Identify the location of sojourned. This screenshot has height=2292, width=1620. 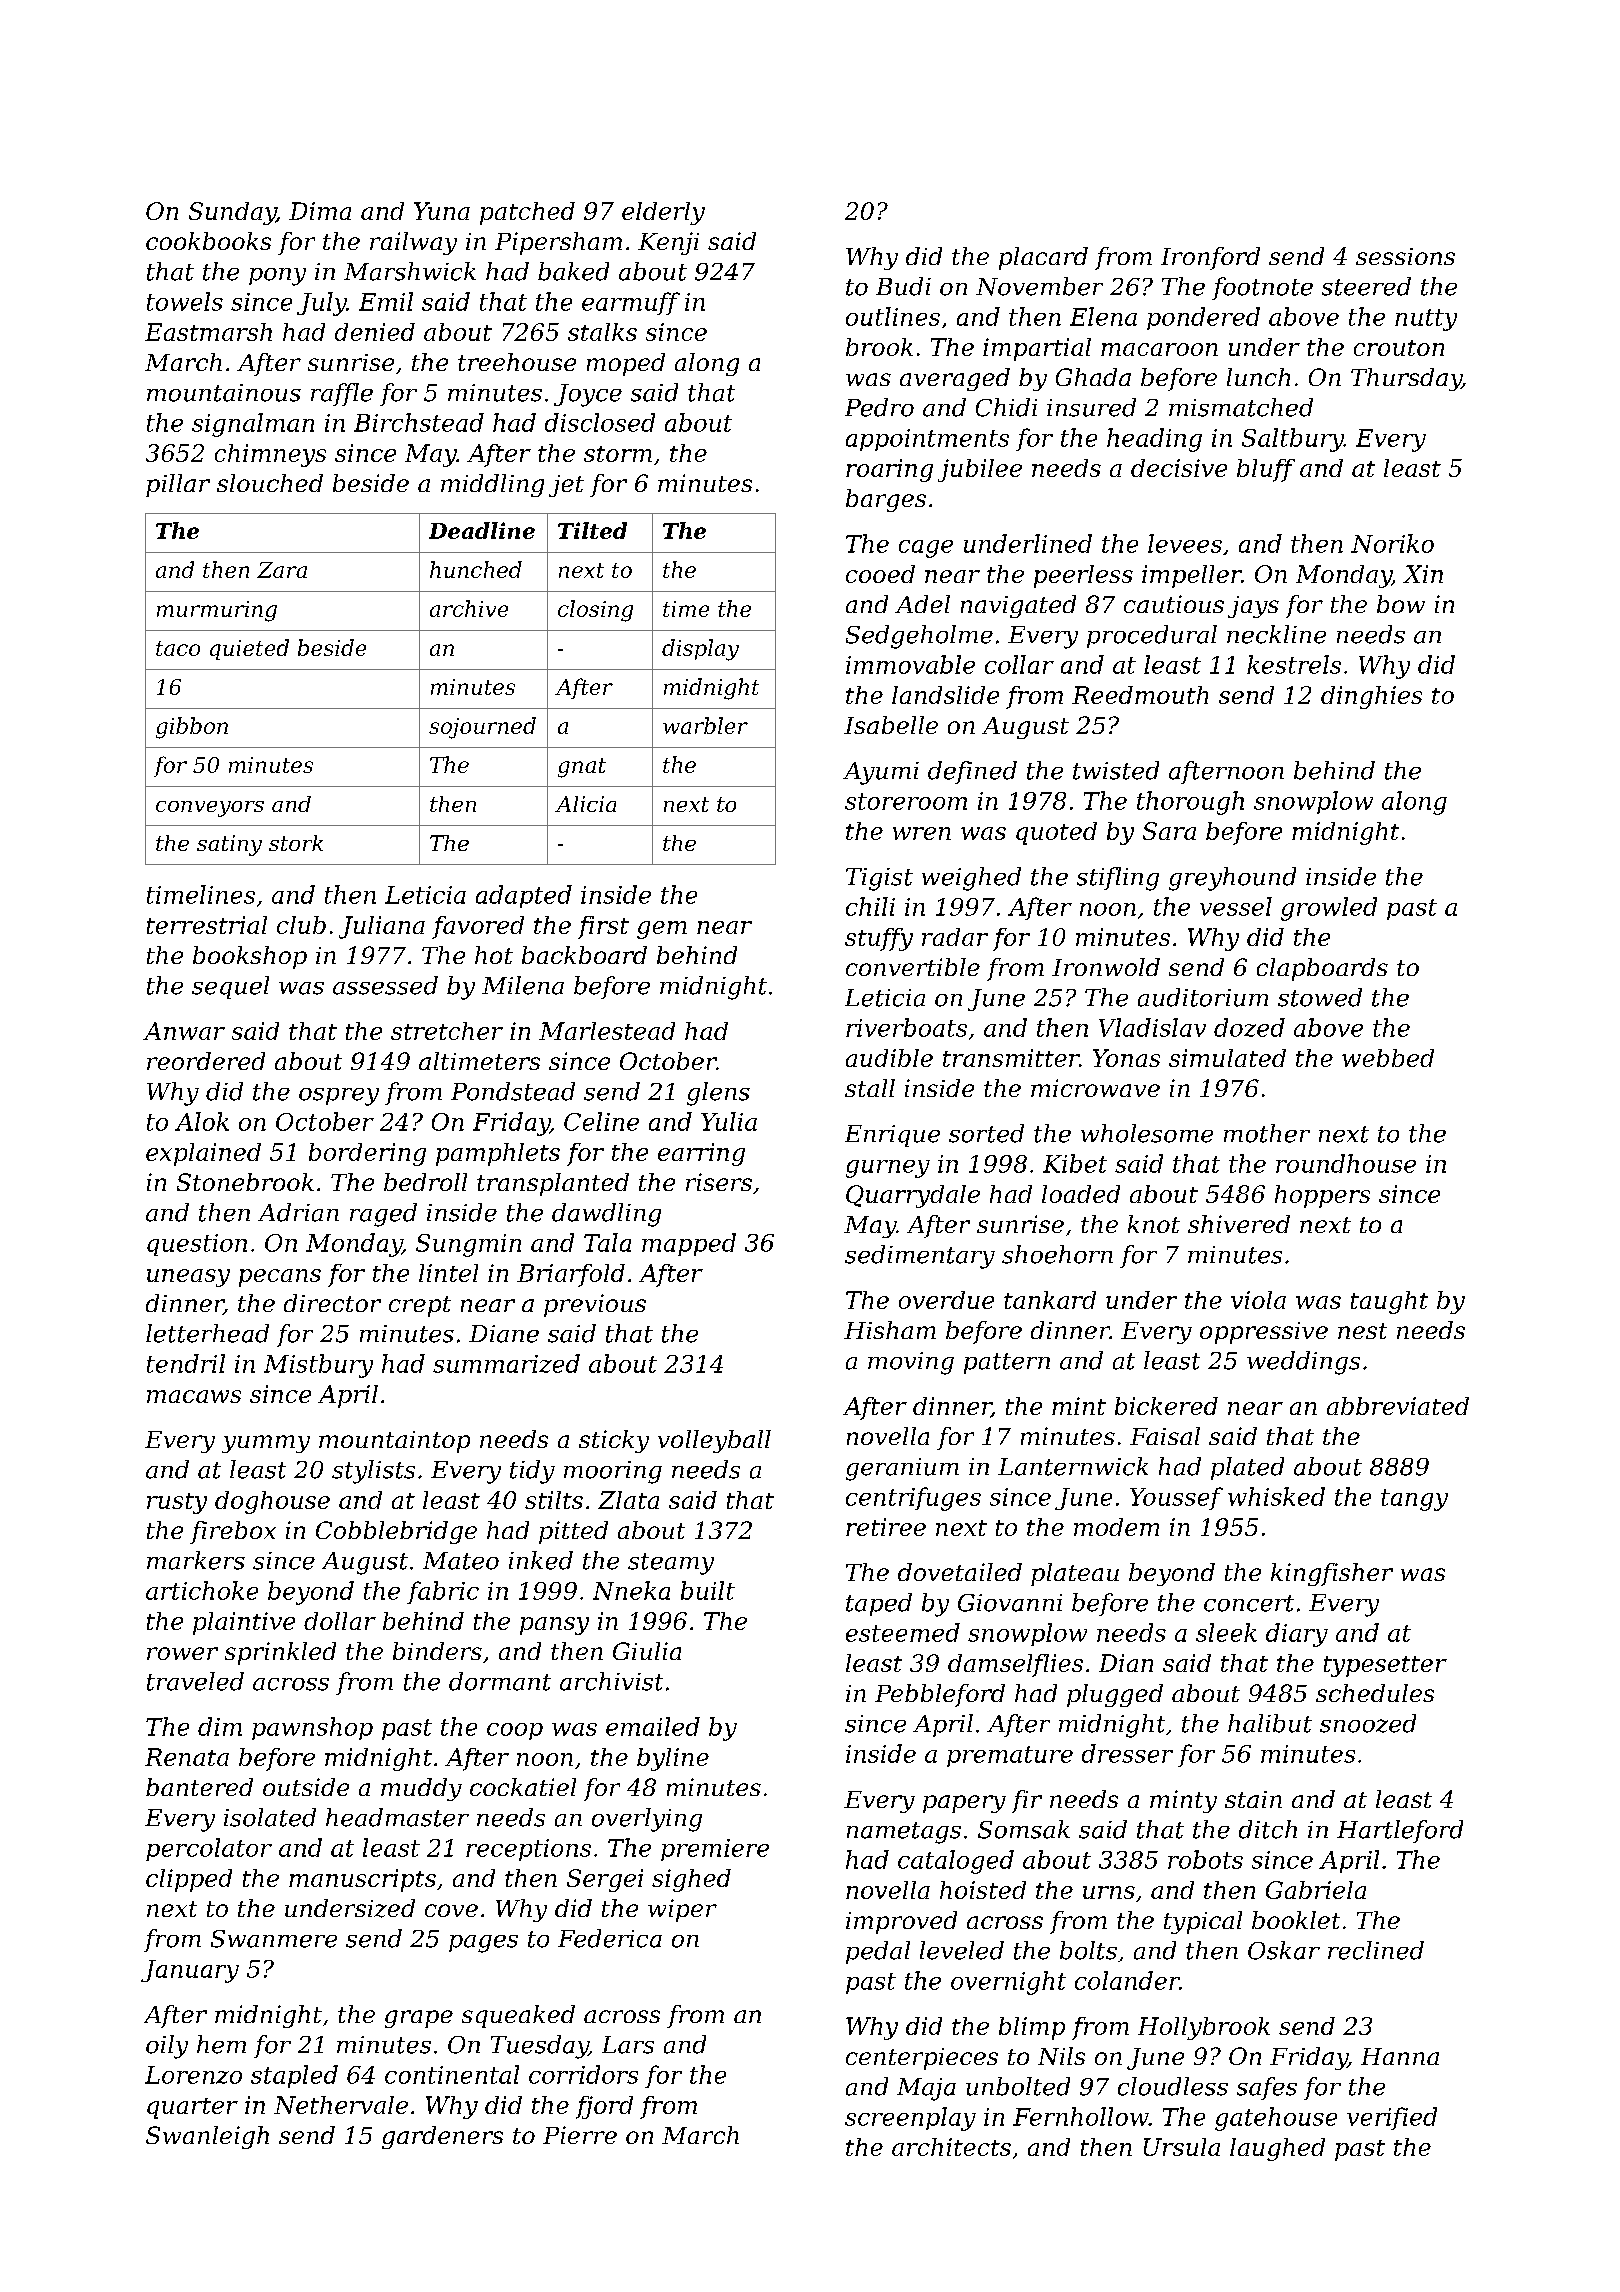
(482, 728).
